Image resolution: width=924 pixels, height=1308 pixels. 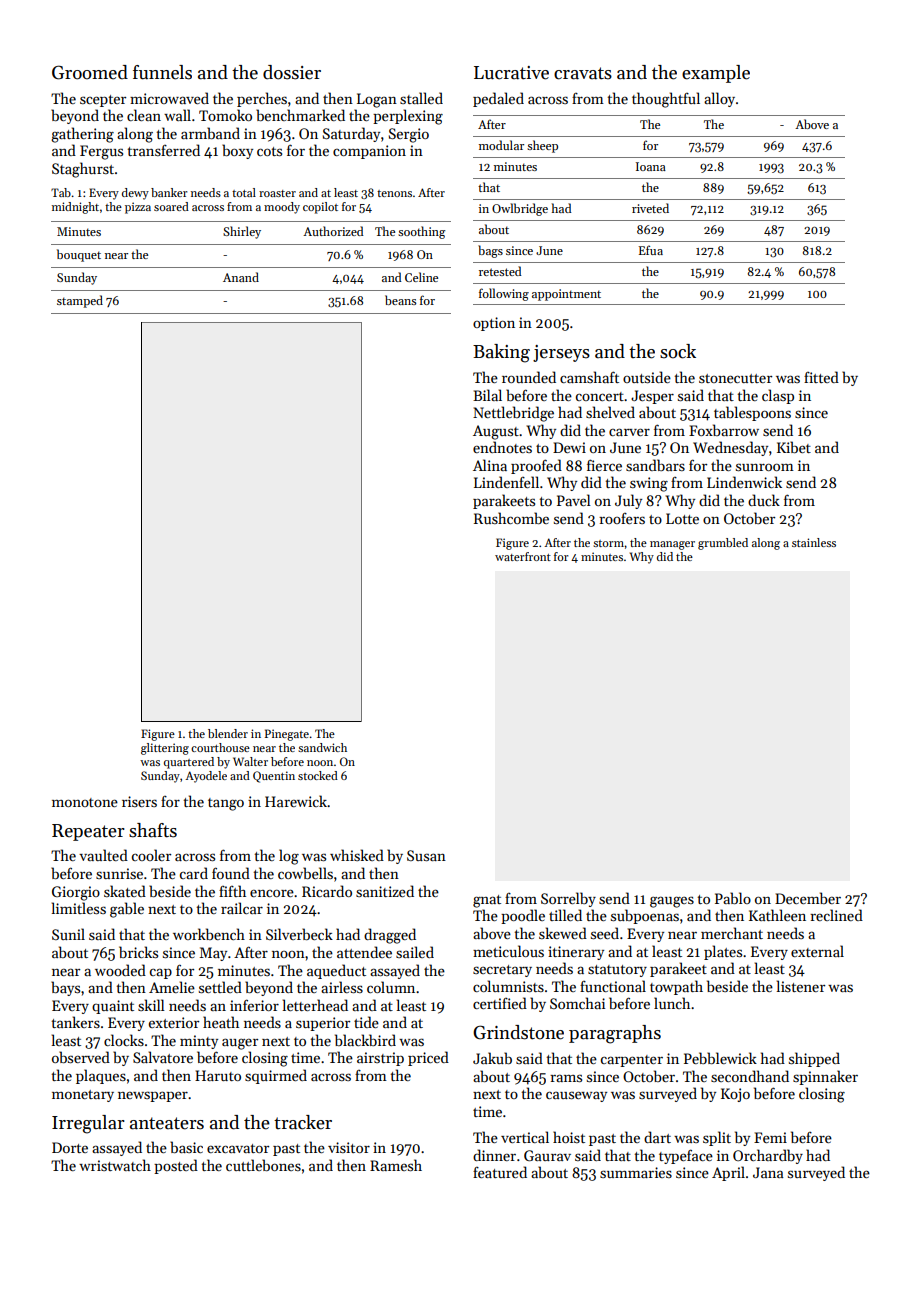 I want to click on December, so click(x=808, y=898).
